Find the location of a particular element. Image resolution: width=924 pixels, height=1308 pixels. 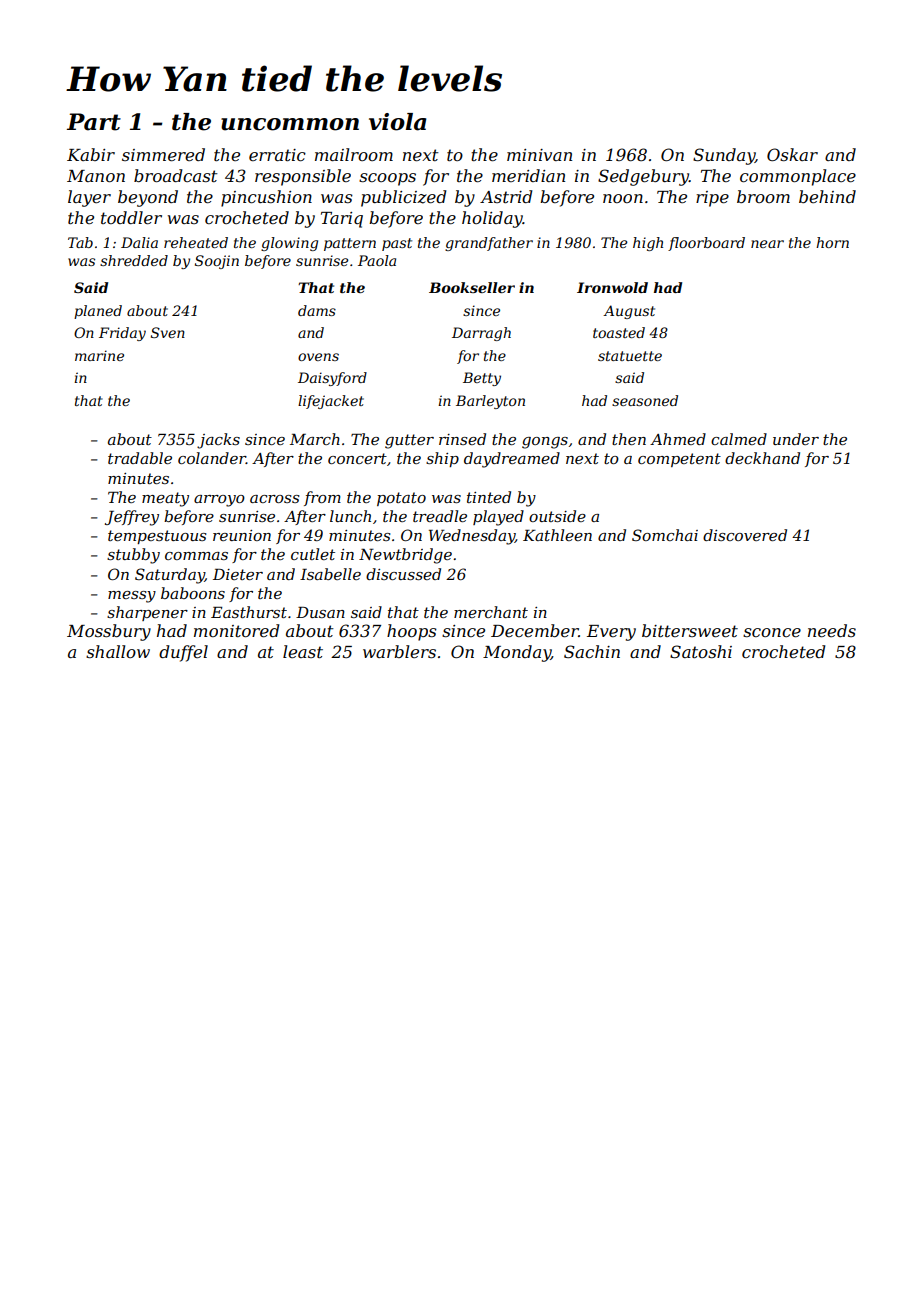

meridian is located at coordinates (528, 175).
